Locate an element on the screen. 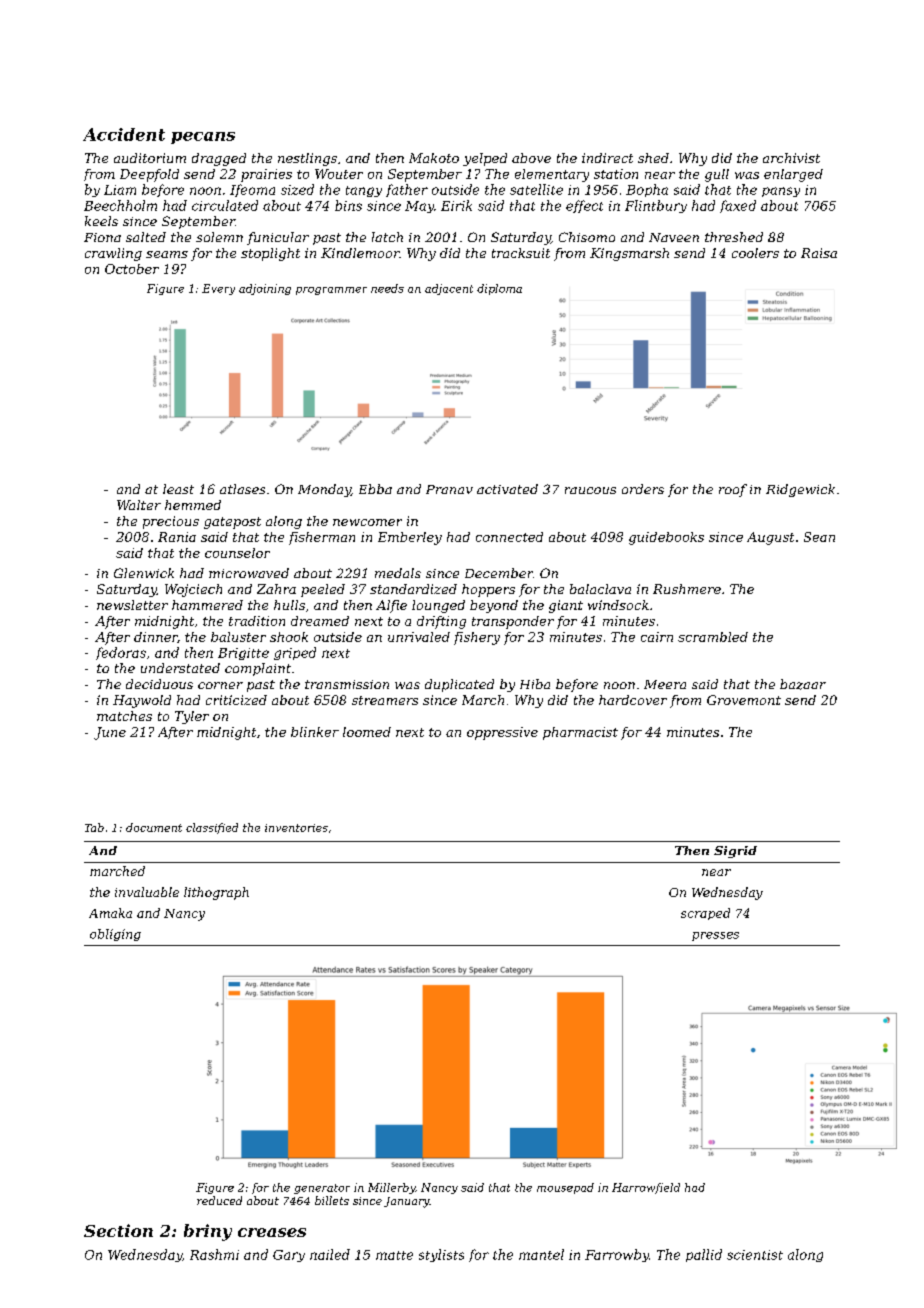  above is located at coordinates (531, 158).
